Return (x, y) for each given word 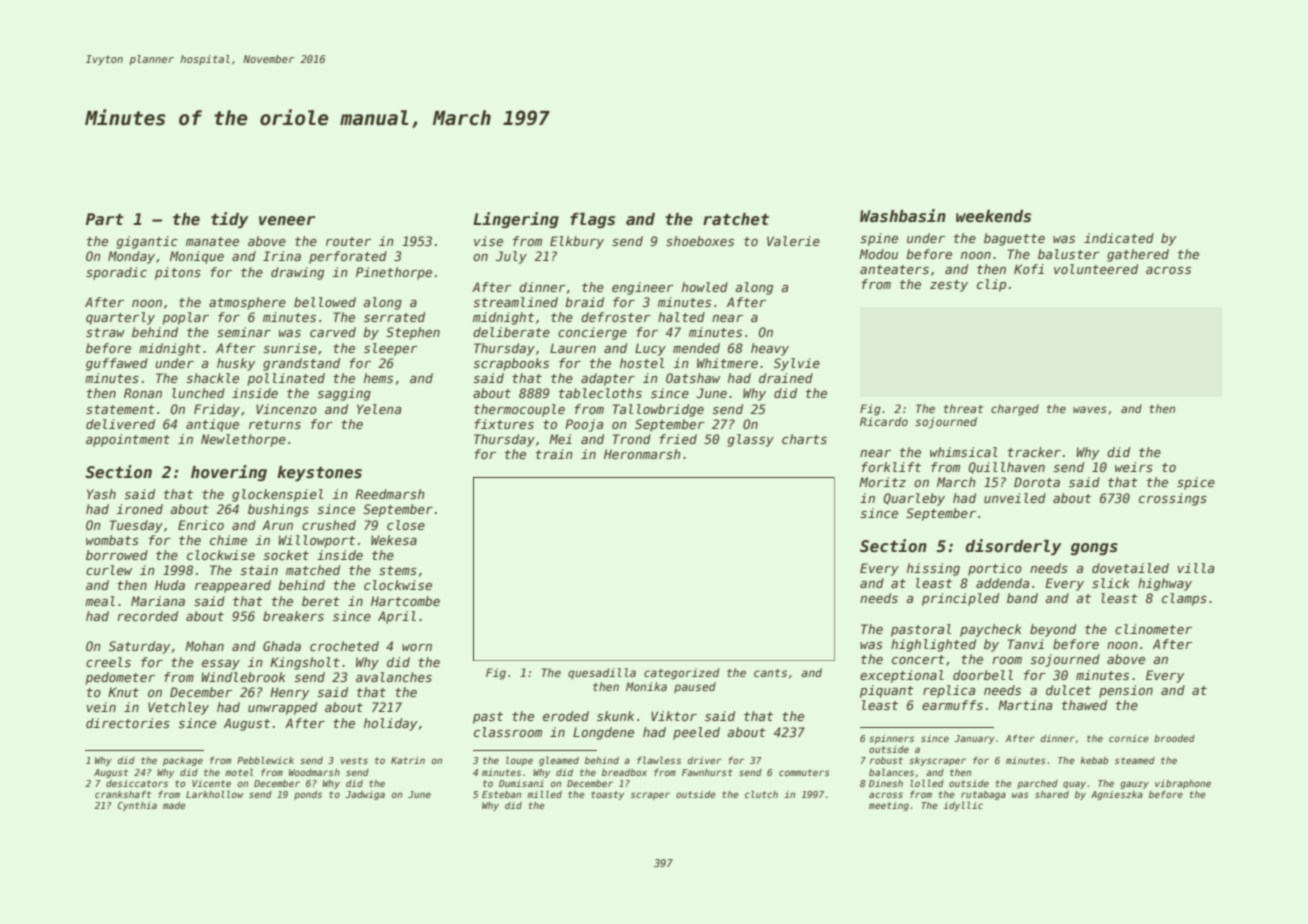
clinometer (1153, 629)
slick (1111, 583)
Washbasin (903, 216)
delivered (120, 424)
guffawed (117, 364)
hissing (933, 569)
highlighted (933, 645)
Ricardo (884, 421)
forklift (891, 467)
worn (417, 647)
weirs (1134, 467)
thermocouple (519, 410)
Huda (170, 585)
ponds (308, 795)
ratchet (736, 219)
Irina (282, 256)
